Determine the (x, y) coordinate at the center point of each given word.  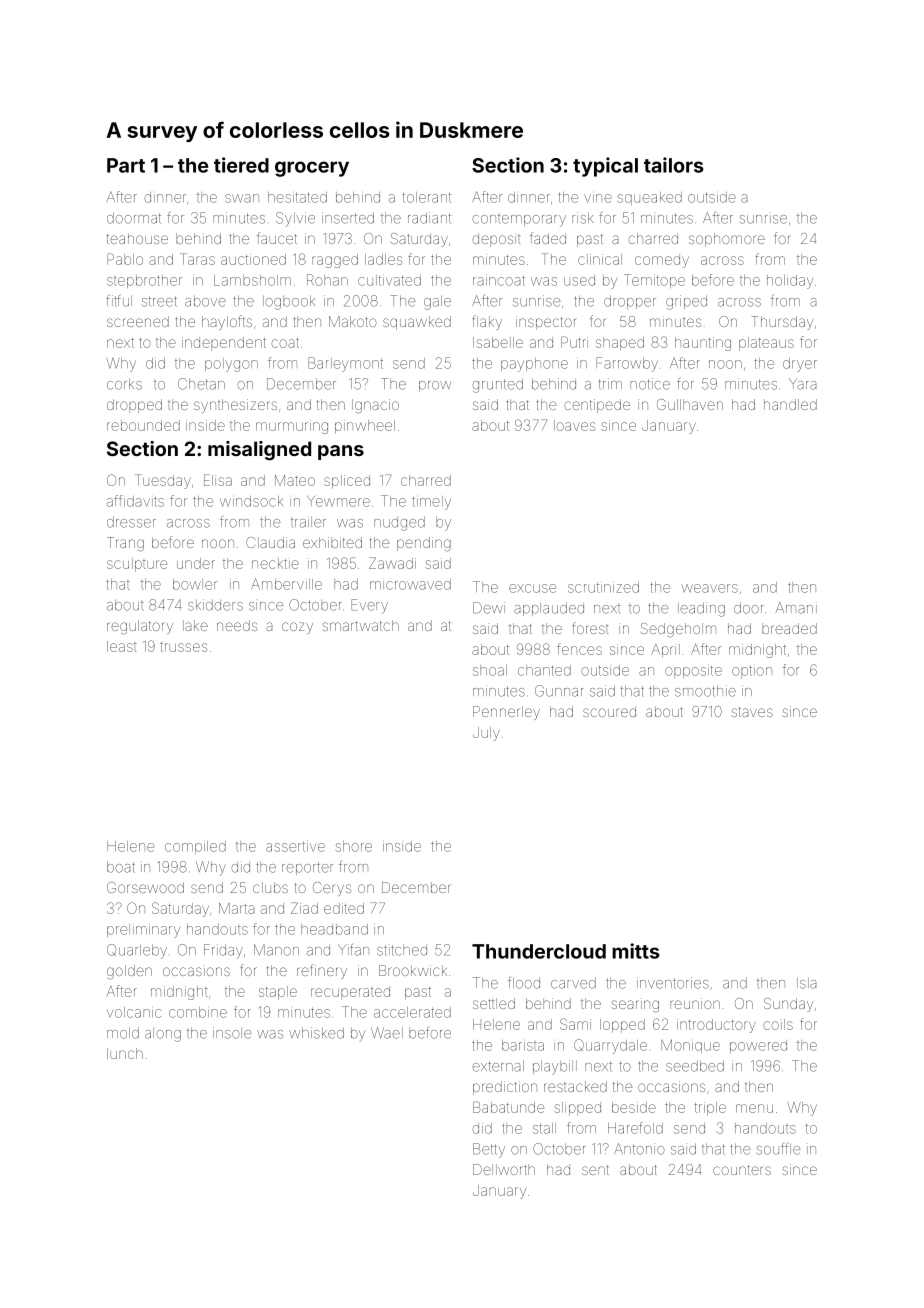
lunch (125, 1053)
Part (126, 165)
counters (742, 1170)
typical (605, 167)
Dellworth (504, 1169)
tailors (674, 165)
